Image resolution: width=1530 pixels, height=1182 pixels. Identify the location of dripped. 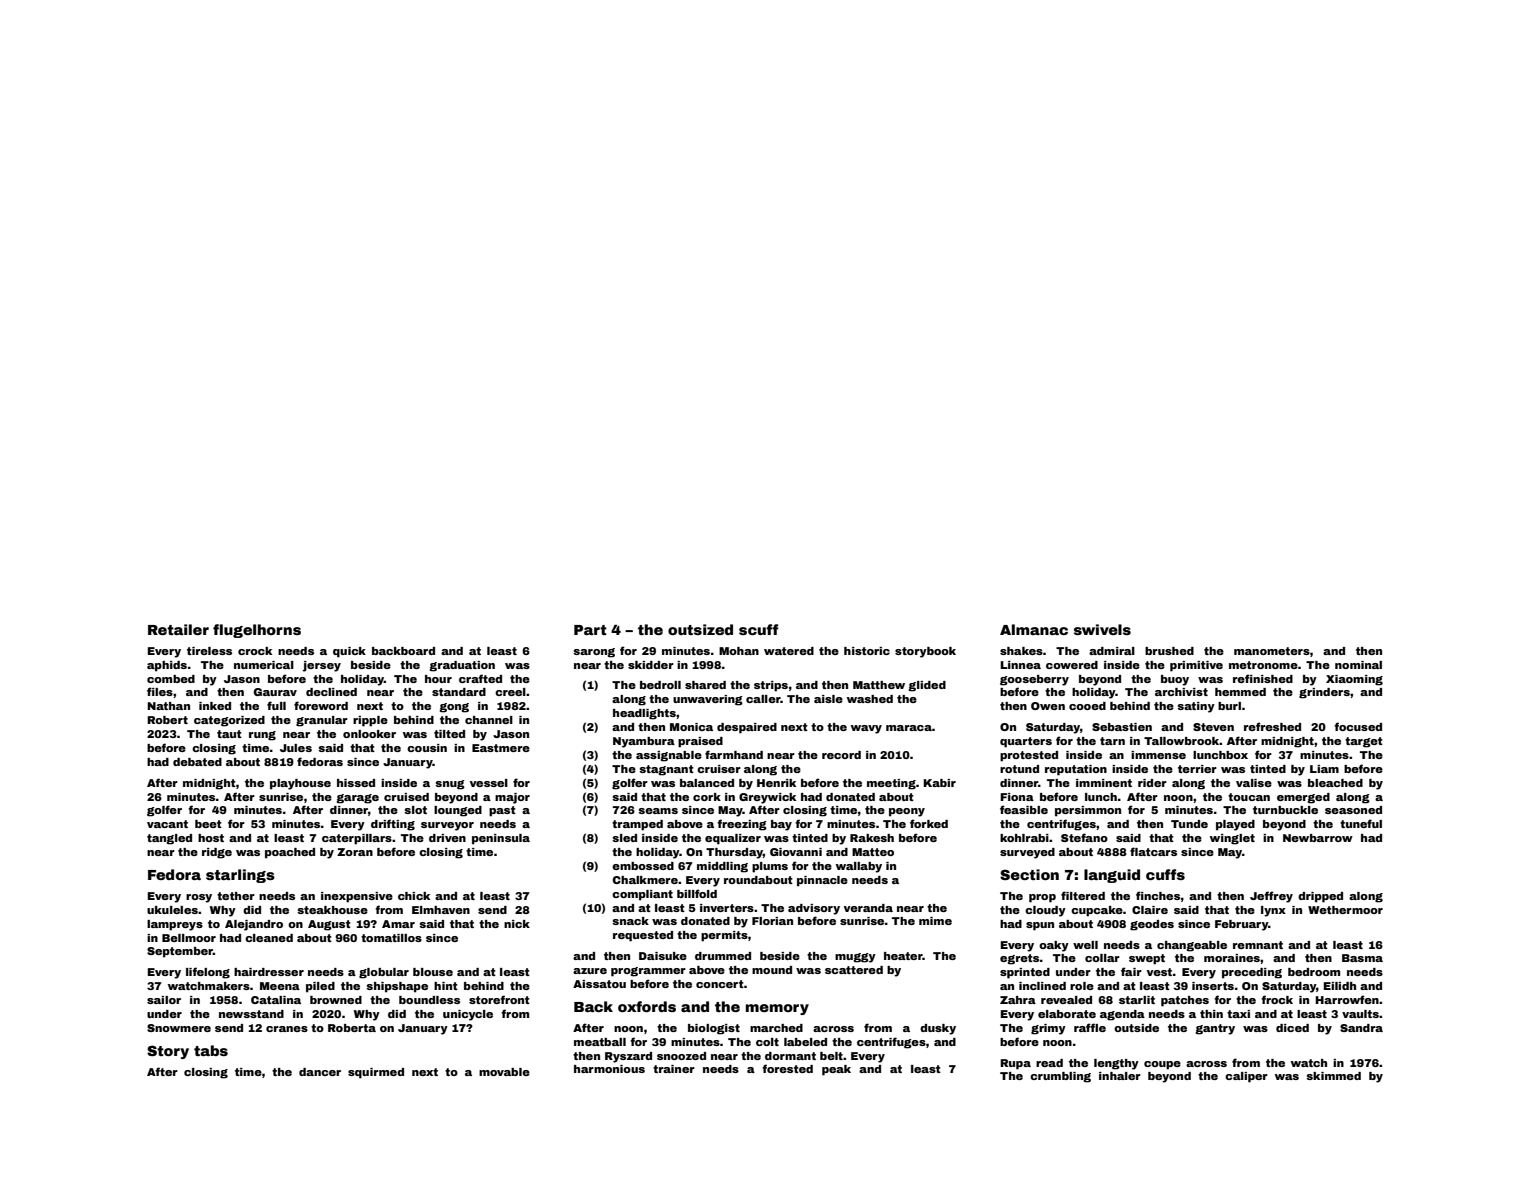
(1320, 897).
